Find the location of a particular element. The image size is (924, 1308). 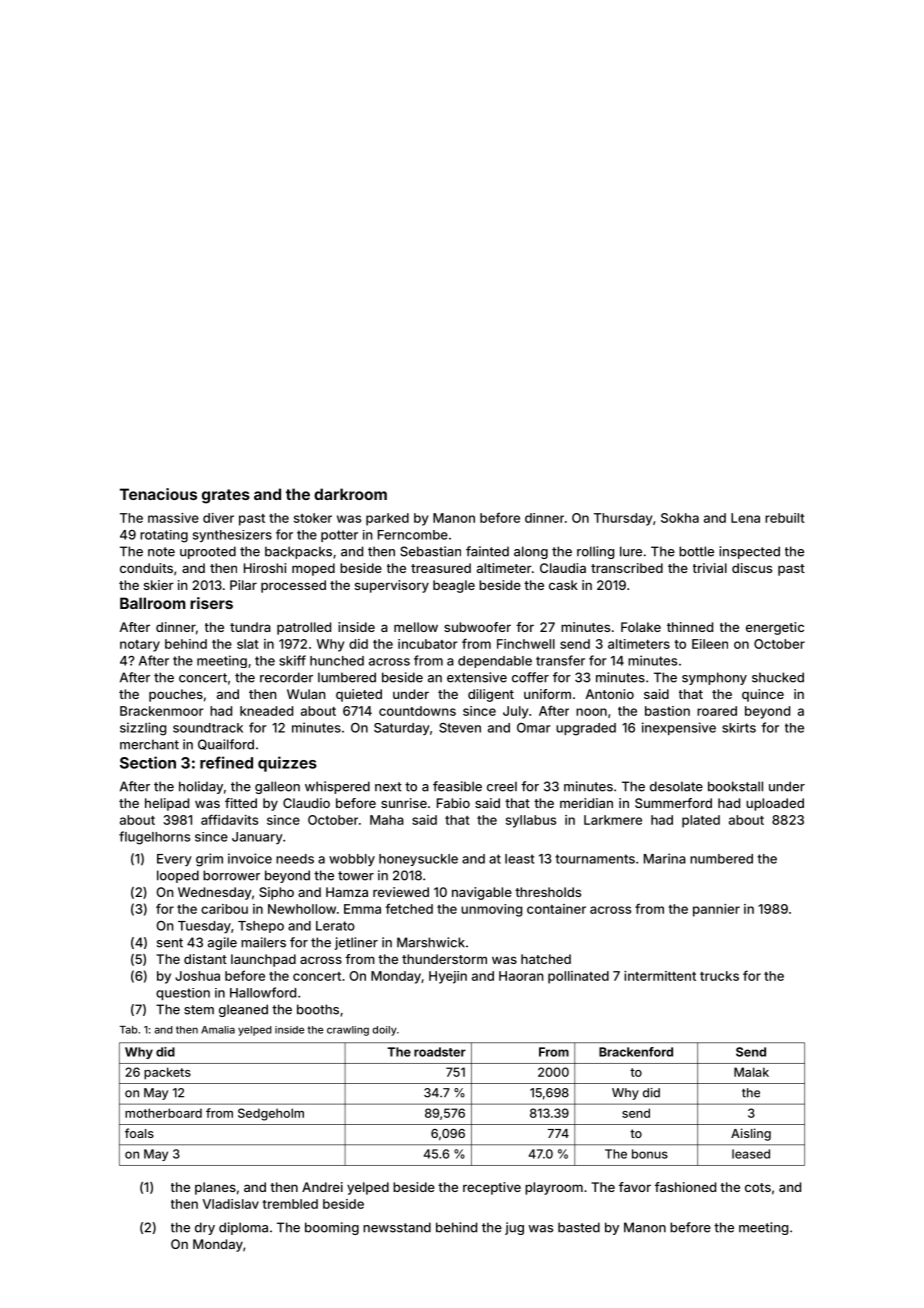

pannier is located at coordinates (716, 910).
